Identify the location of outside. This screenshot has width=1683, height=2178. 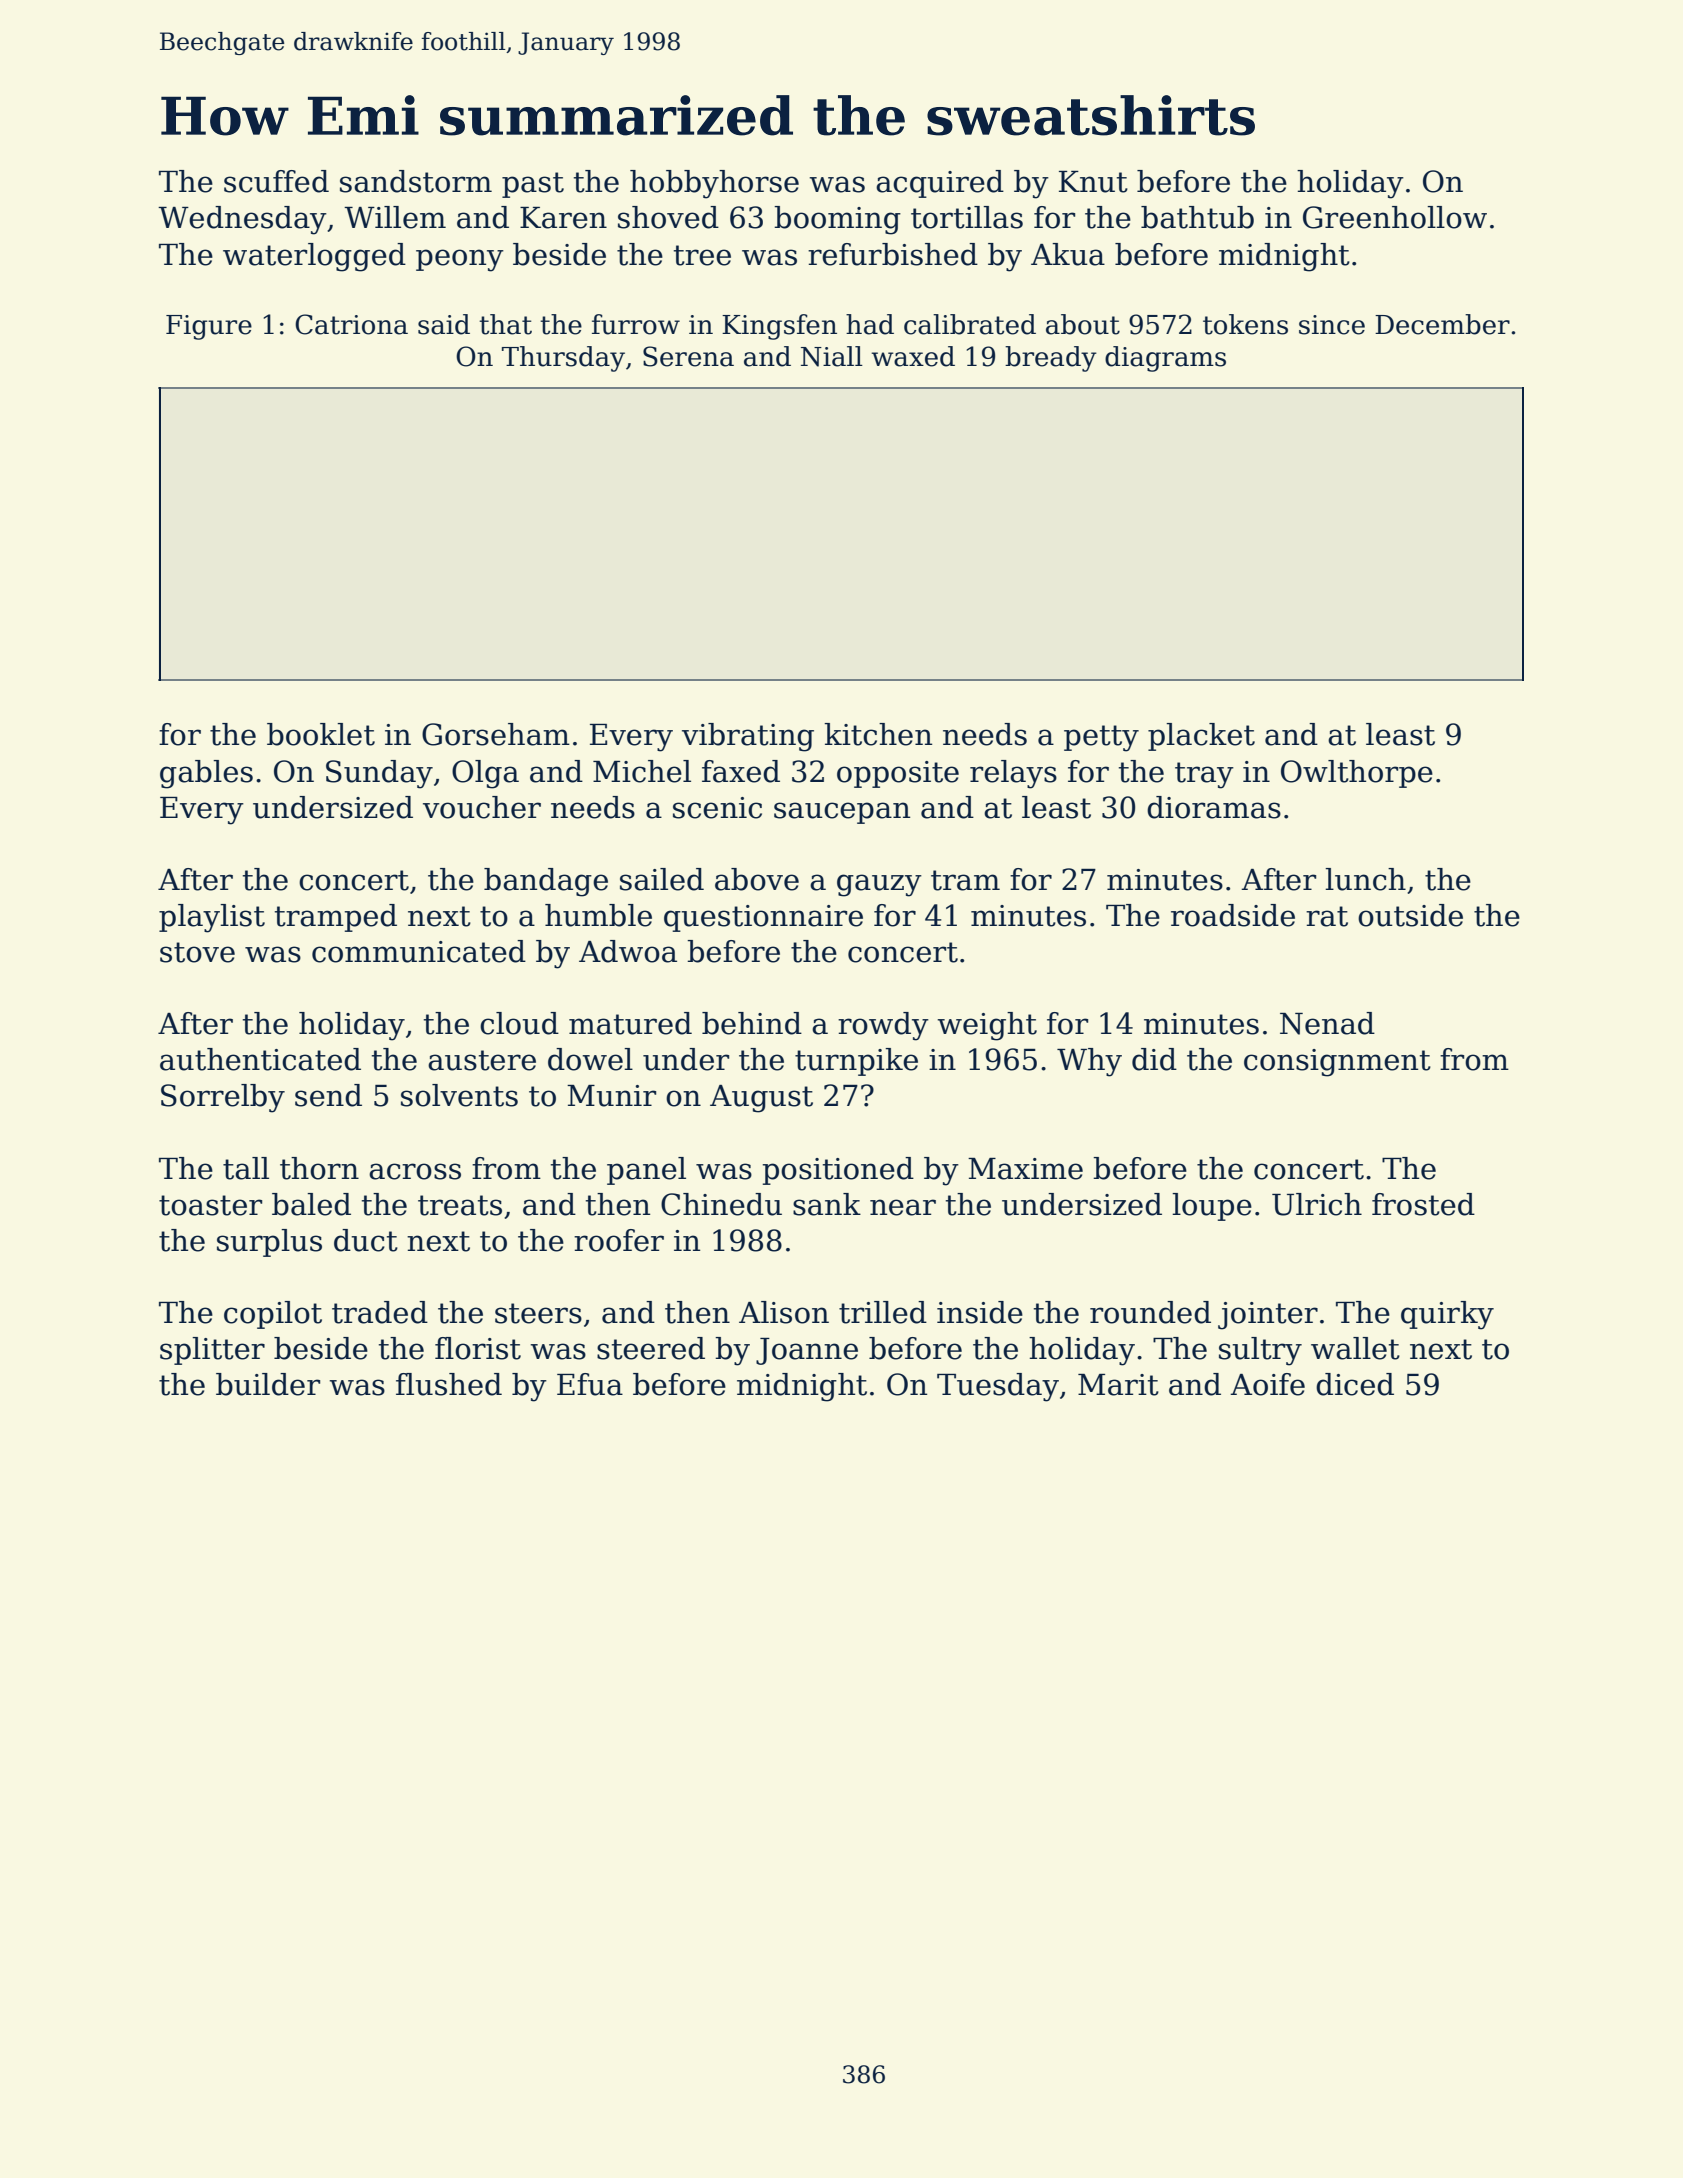
(1410, 915).
